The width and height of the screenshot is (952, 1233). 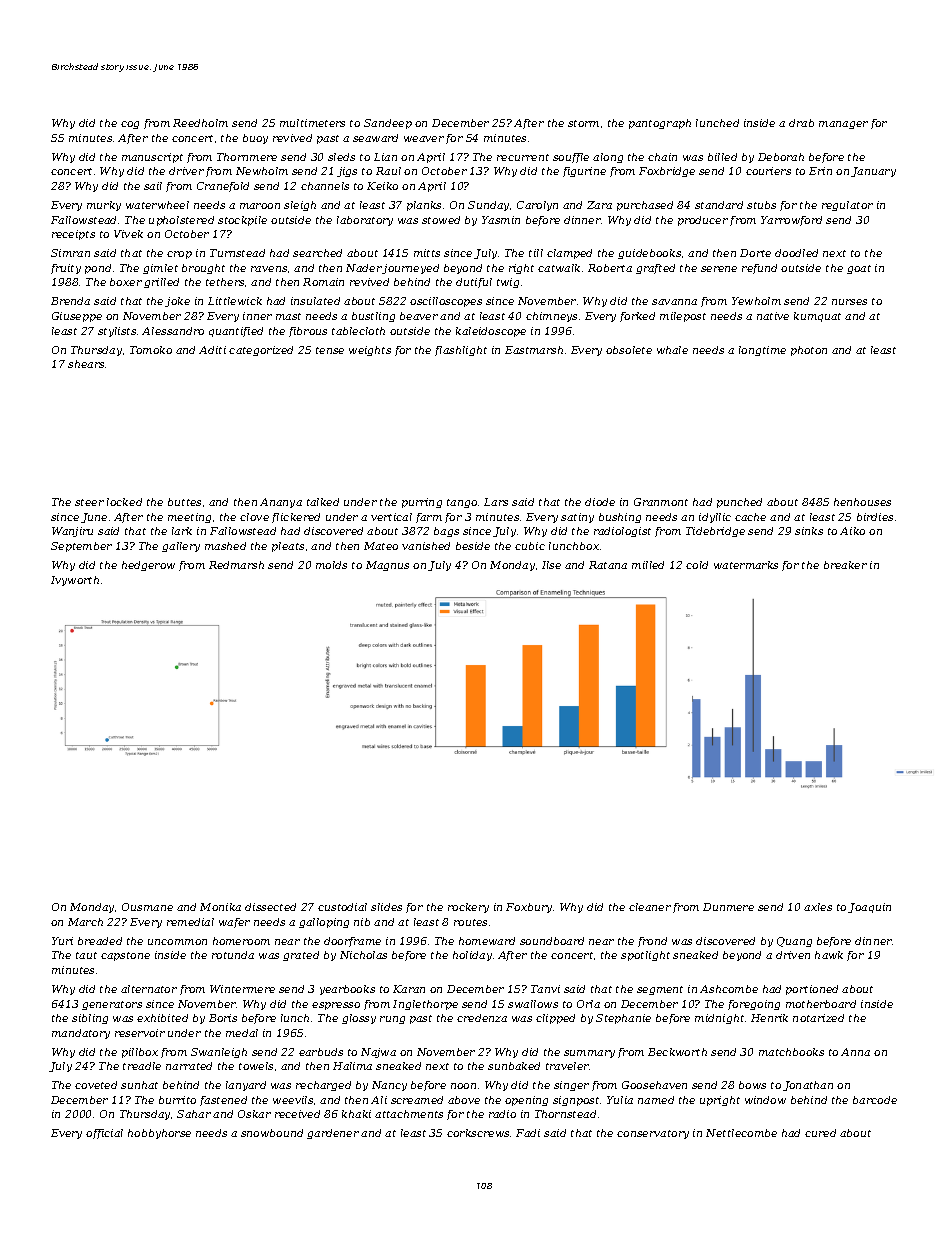 What do you see at coordinates (130, 125) in the screenshot?
I see `cog` at bounding box center [130, 125].
